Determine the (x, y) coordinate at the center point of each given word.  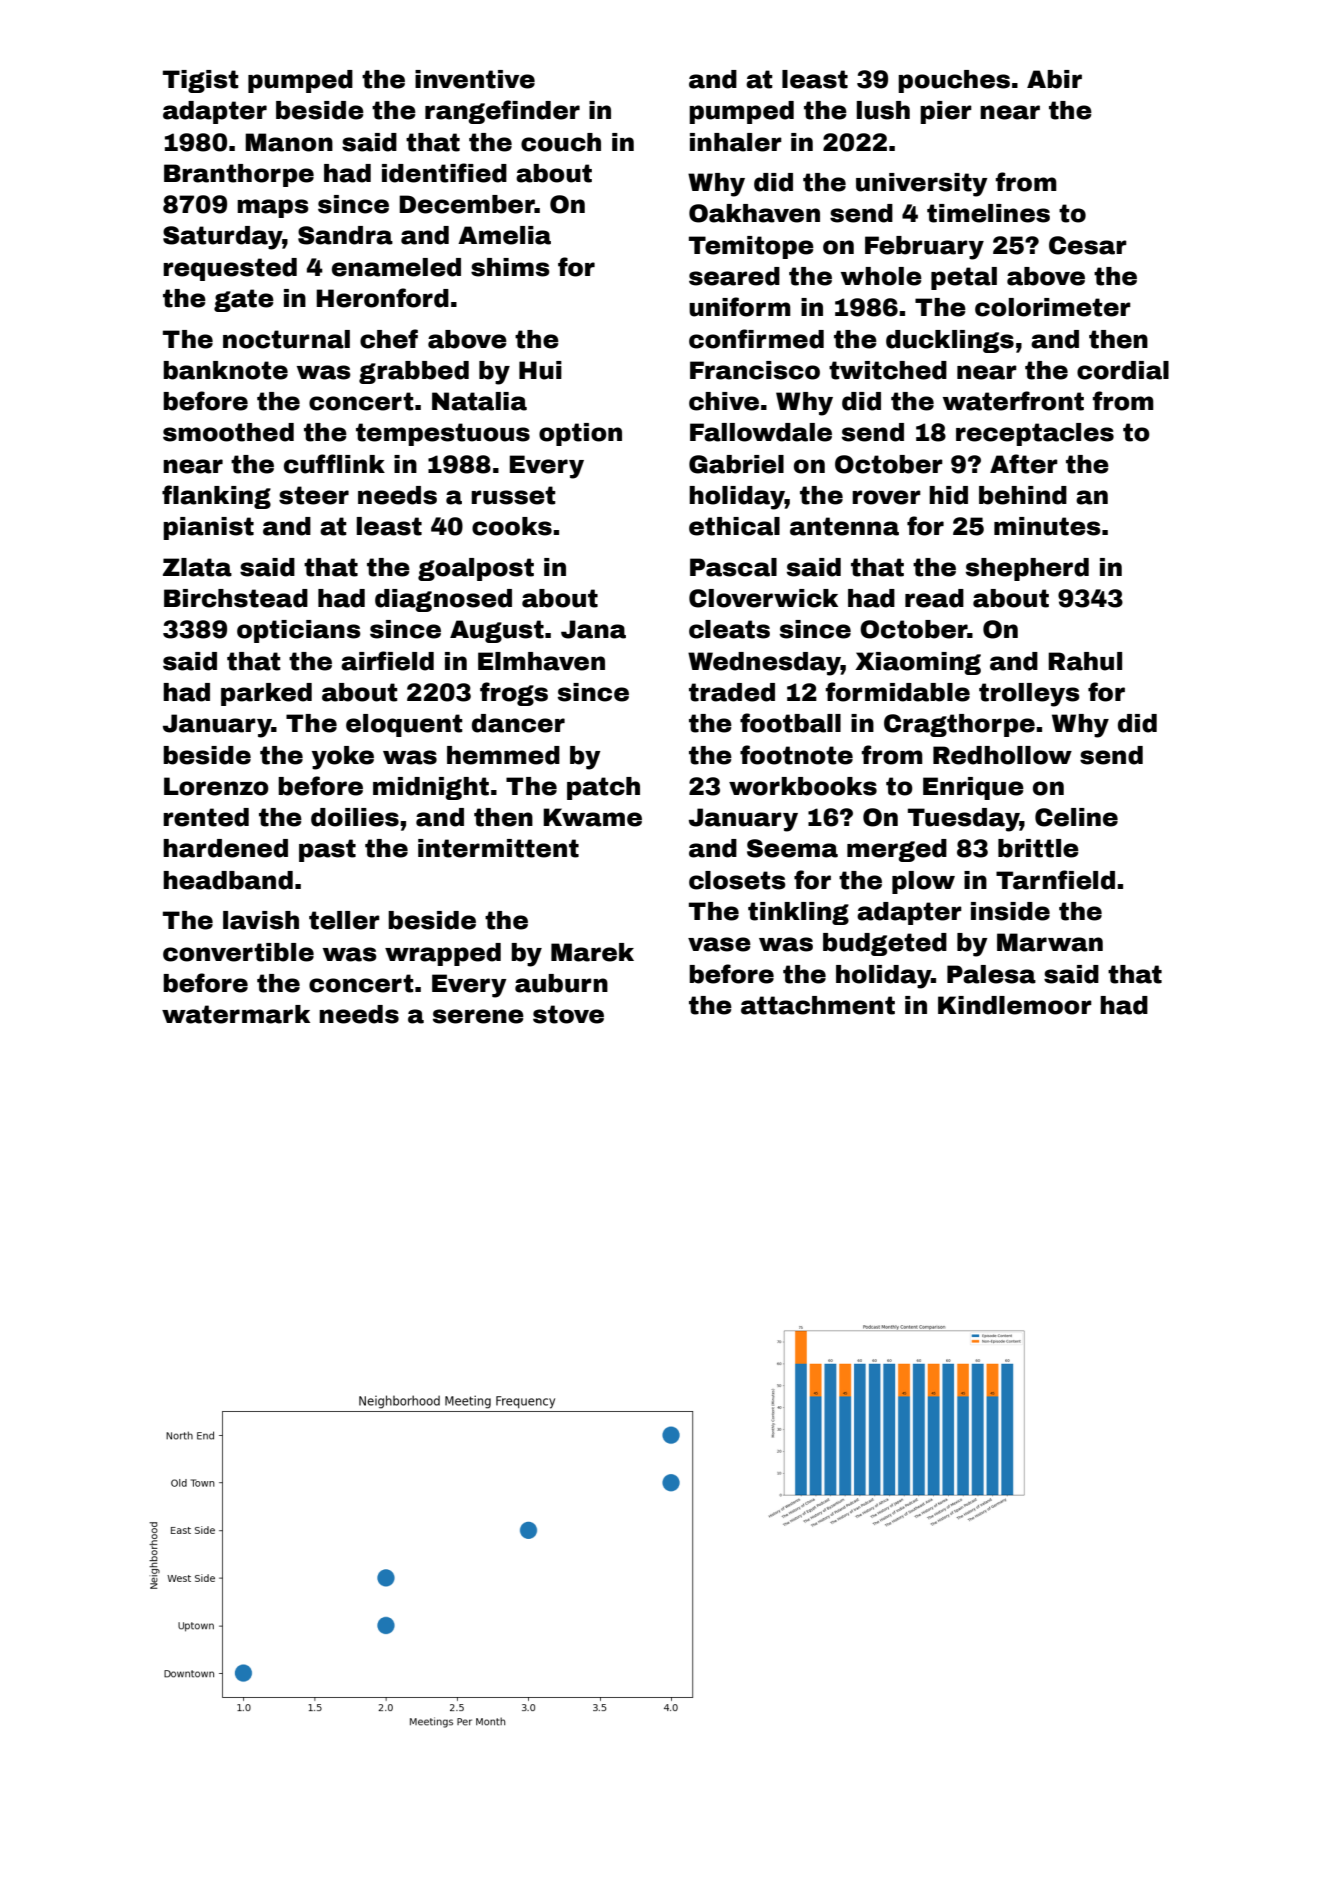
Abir (1054, 79)
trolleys (1029, 695)
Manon (289, 142)
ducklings (950, 341)
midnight (431, 788)
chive (724, 401)
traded (732, 692)
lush (883, 110)
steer (314, 495)
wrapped (443, 954)
